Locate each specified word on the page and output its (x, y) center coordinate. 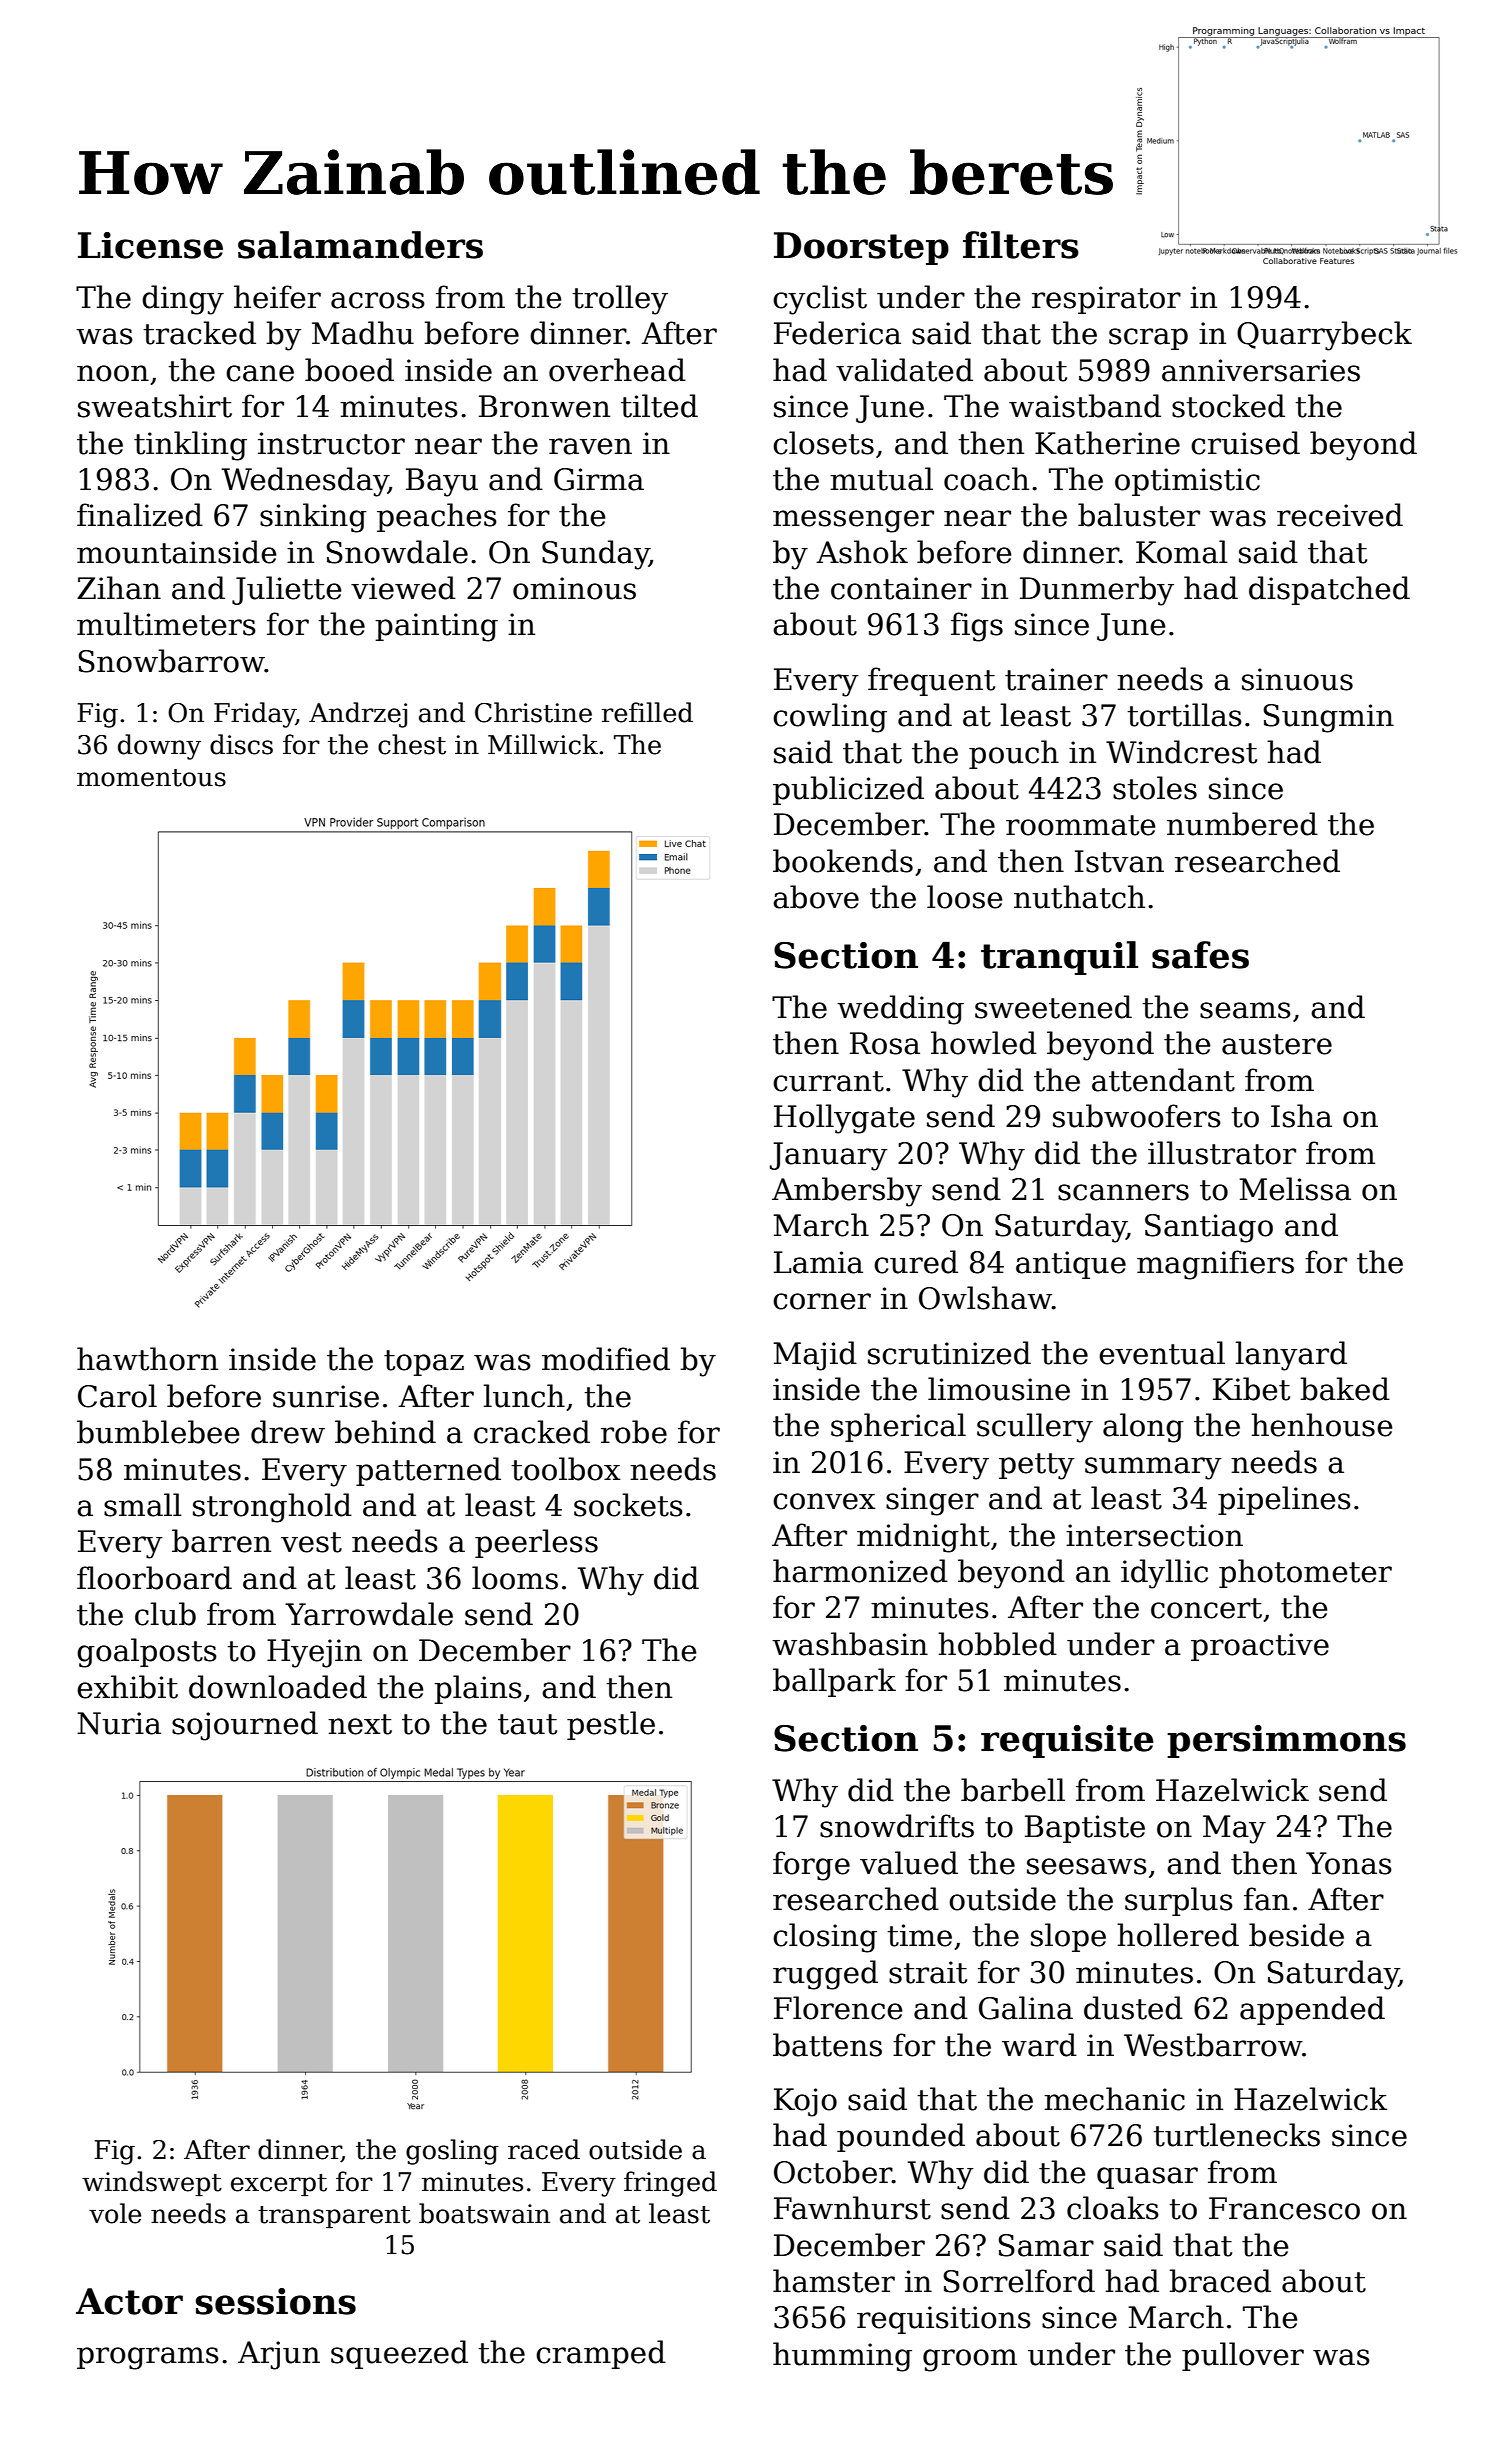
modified (606, 1359)
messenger (853, 521)
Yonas (1349, 1863)
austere (1277, 1044)
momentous (151, 778)
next (360, 1724)
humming (842, 2357)
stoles (1155, 788)
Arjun (279, 2355)
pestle (611, 1725)
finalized (140, 515)
